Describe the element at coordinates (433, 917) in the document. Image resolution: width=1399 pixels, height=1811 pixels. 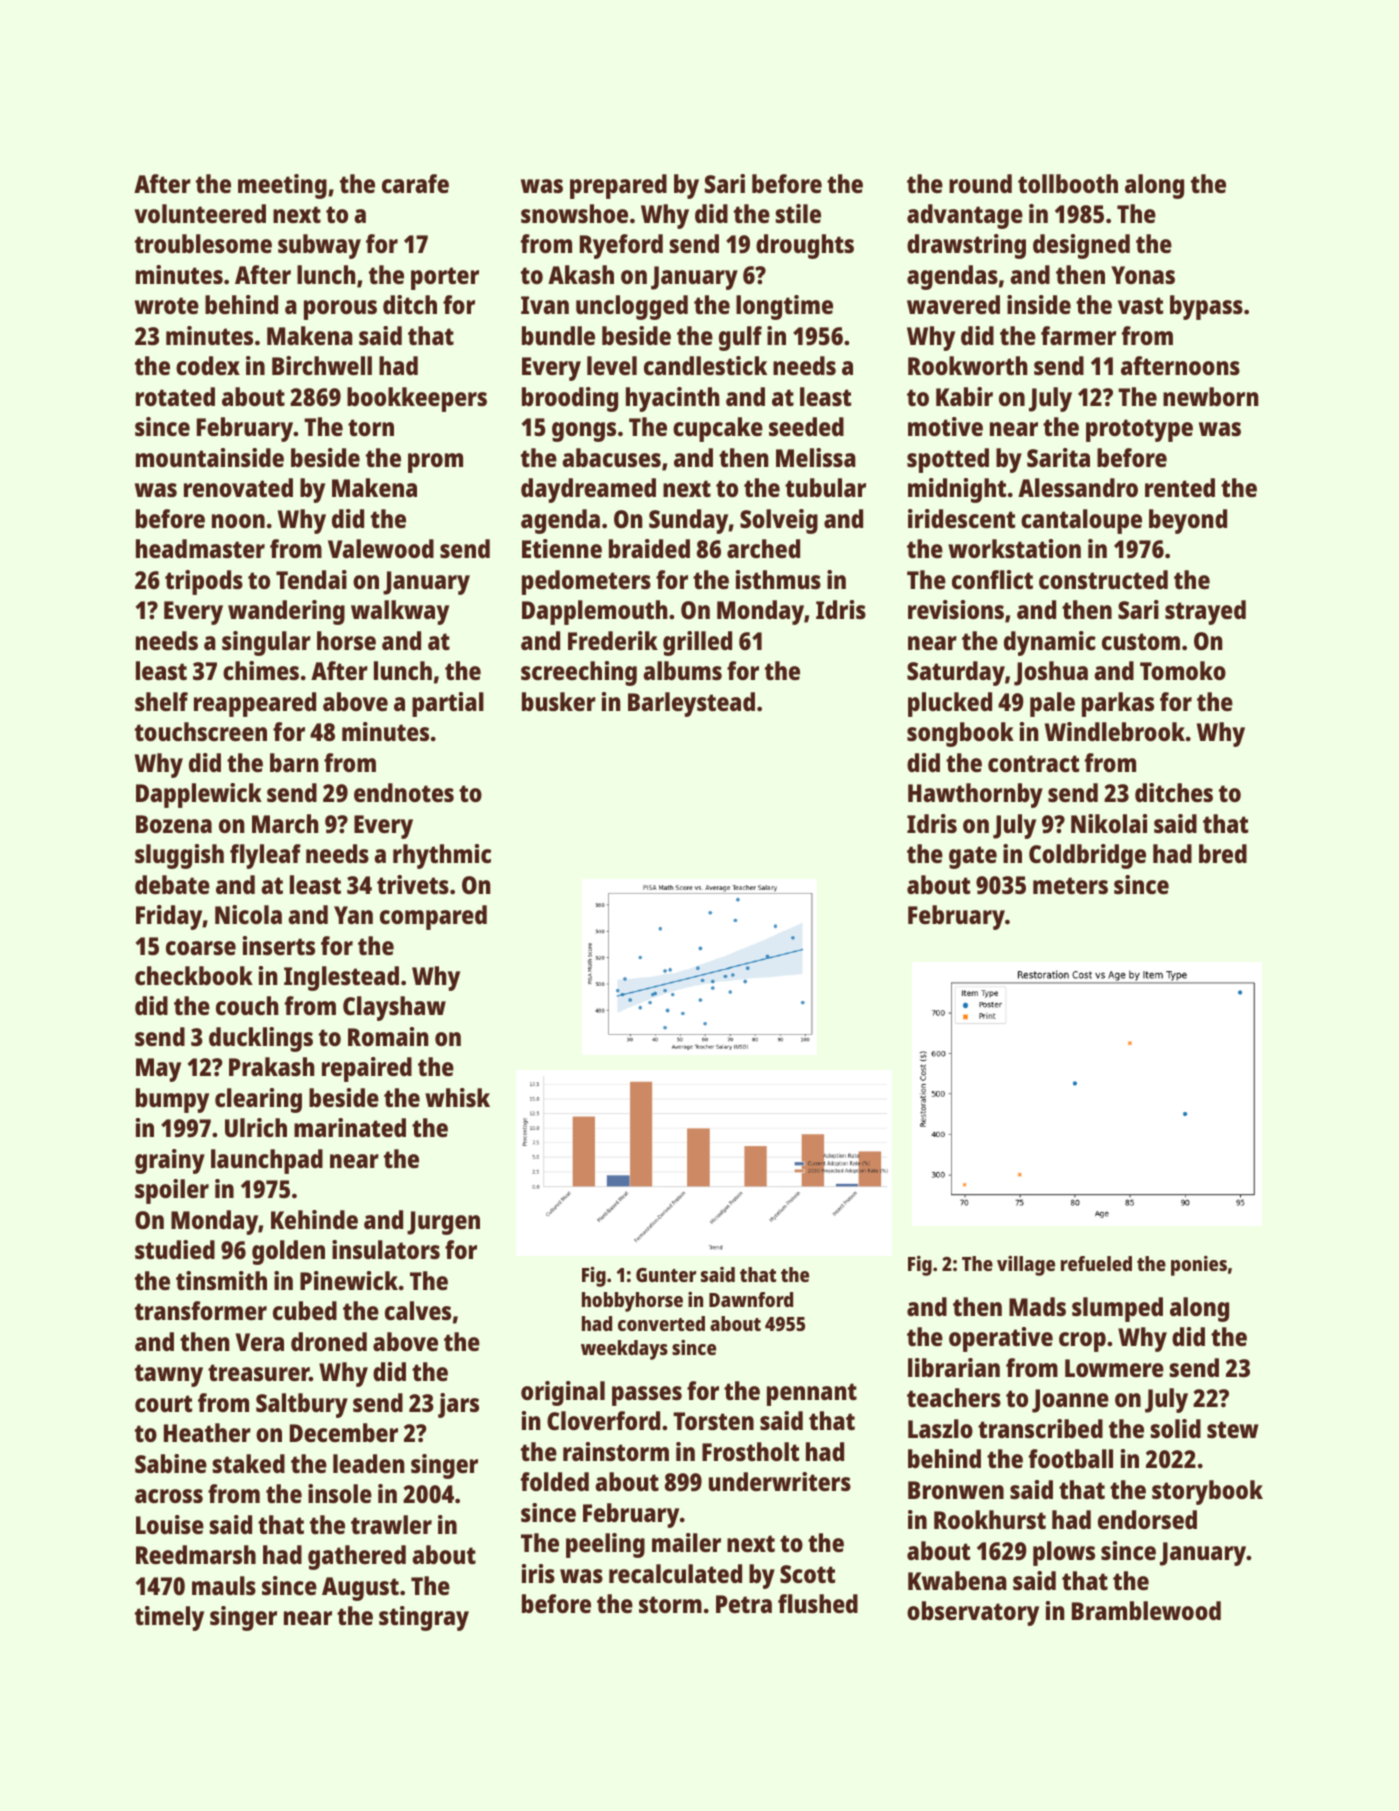
I see `compared` at that location.
